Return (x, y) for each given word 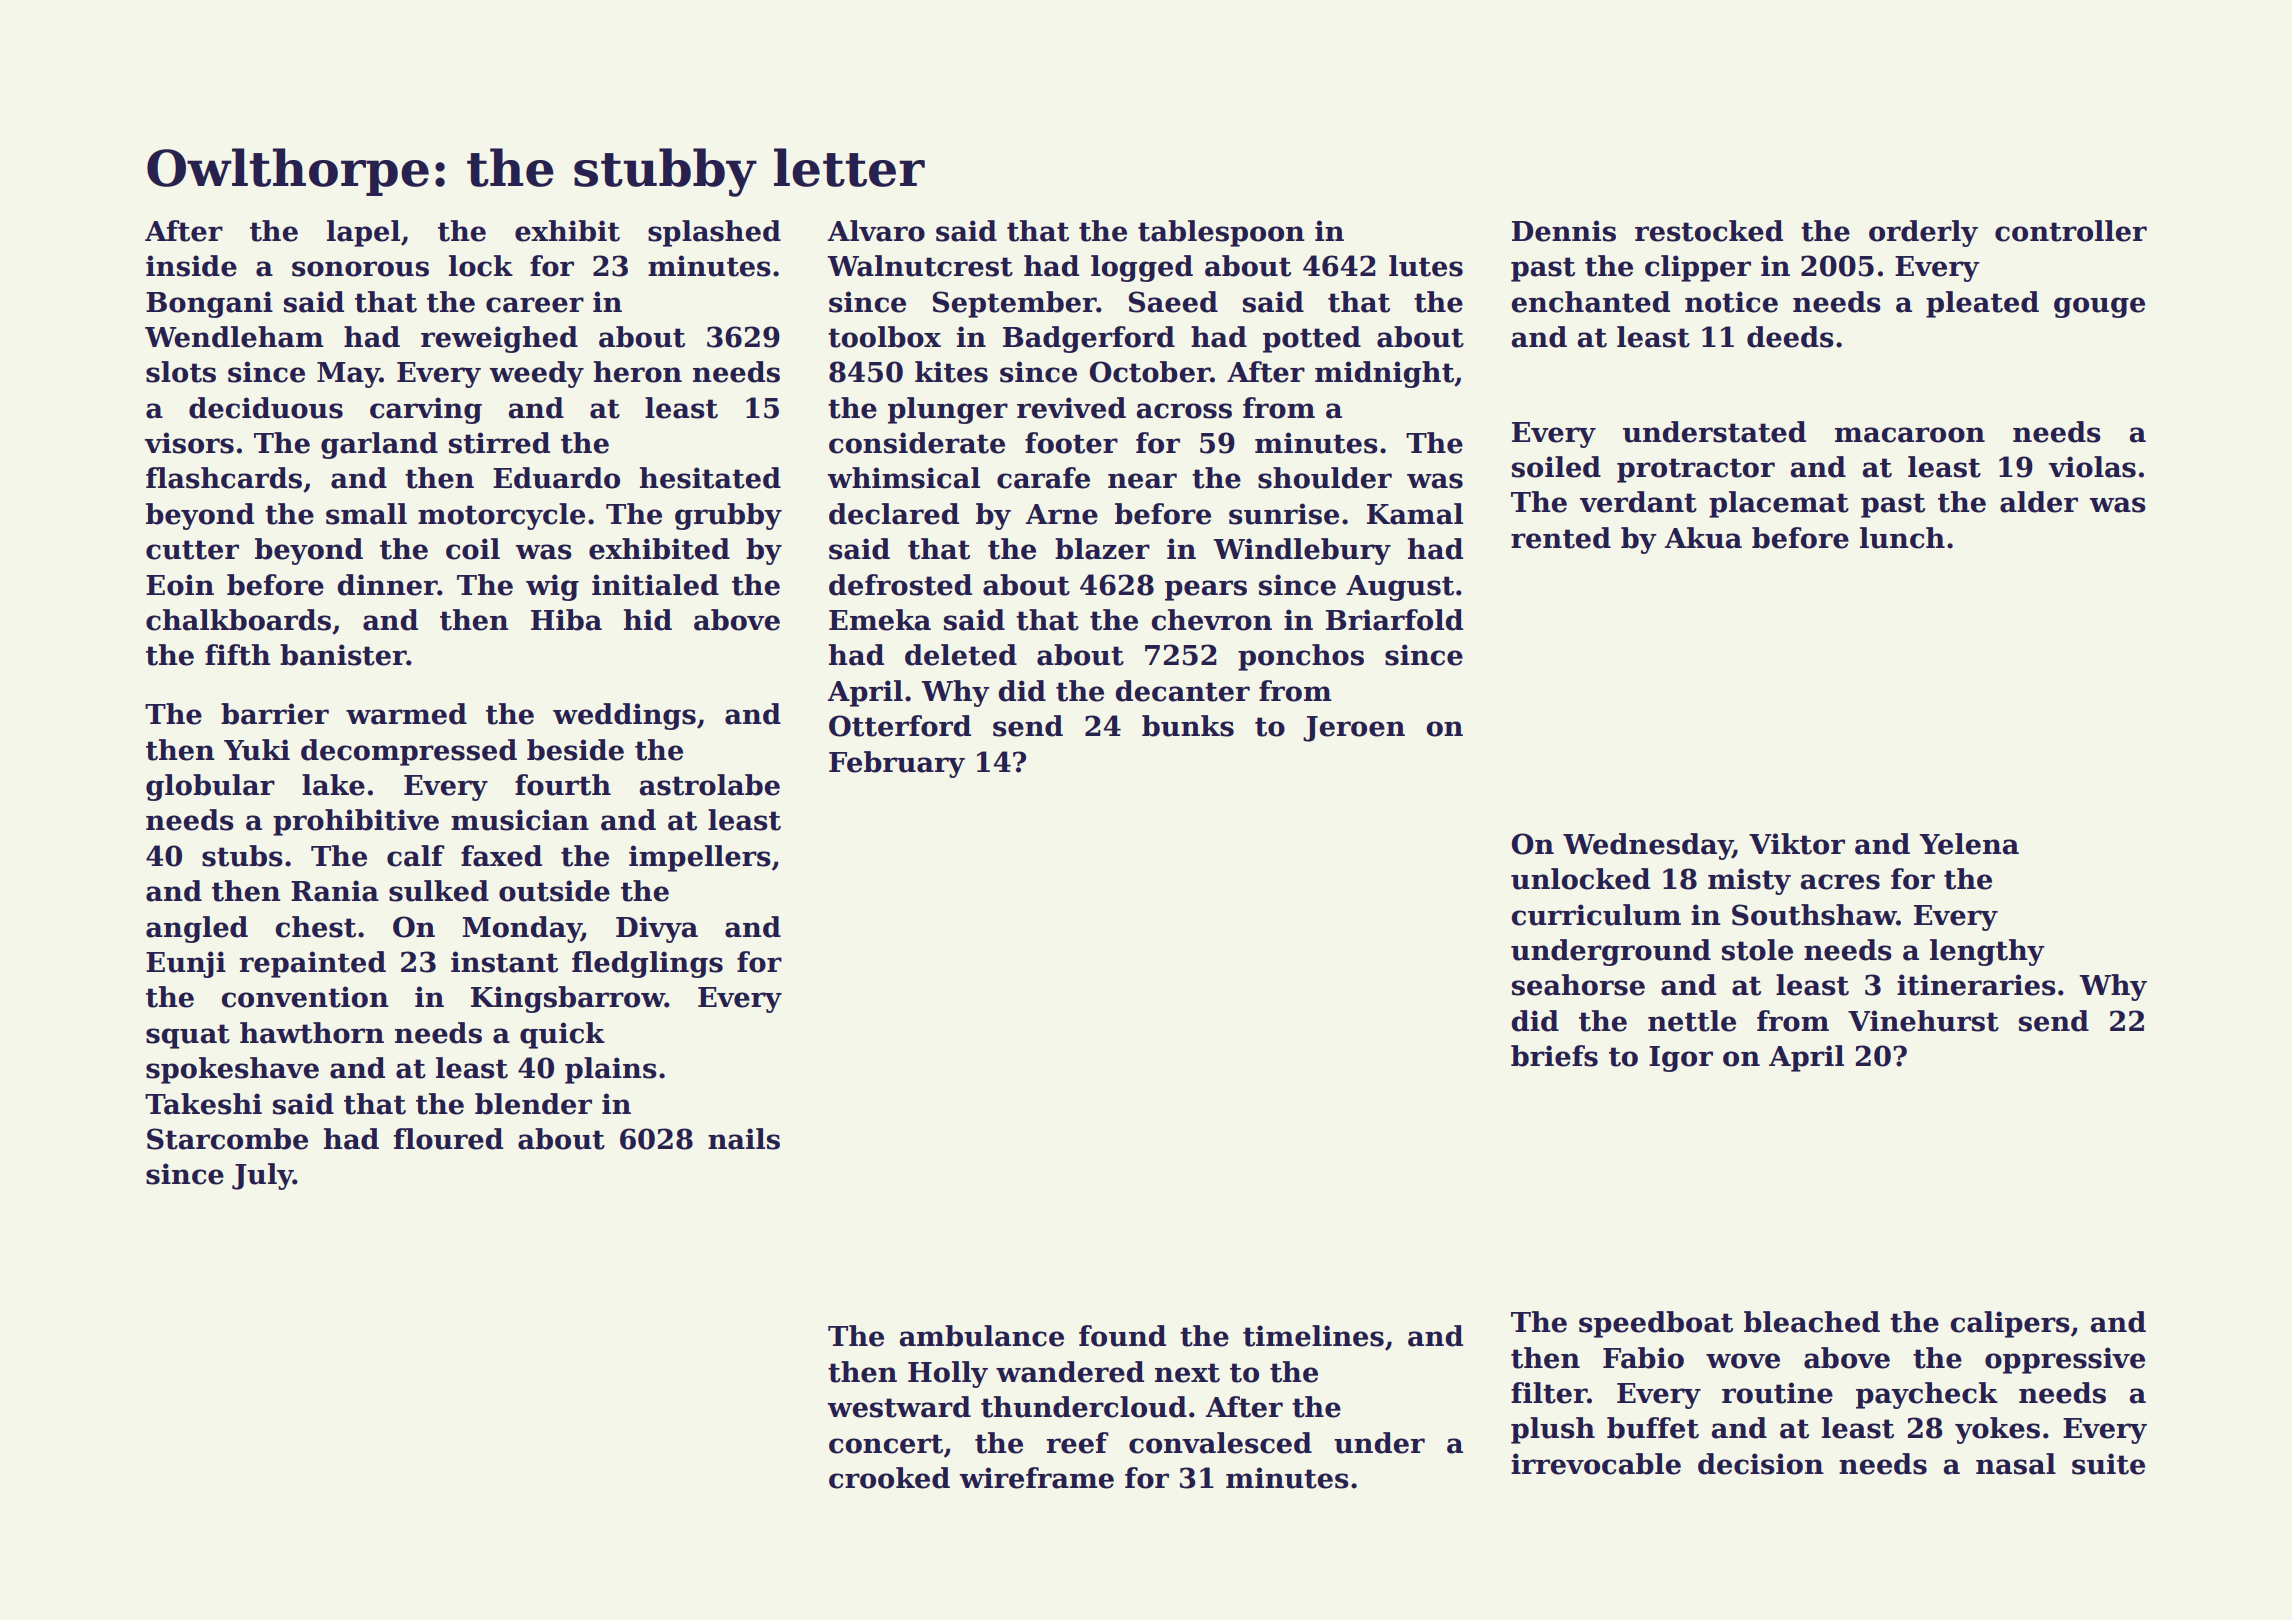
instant (504, 962)
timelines (1313, 1336)
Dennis (1564, 231)
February (897, 764)
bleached (1812, 1322)
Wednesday (1648, 846)
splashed (714, 233)
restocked (1709, 231)
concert (886, 1444)
